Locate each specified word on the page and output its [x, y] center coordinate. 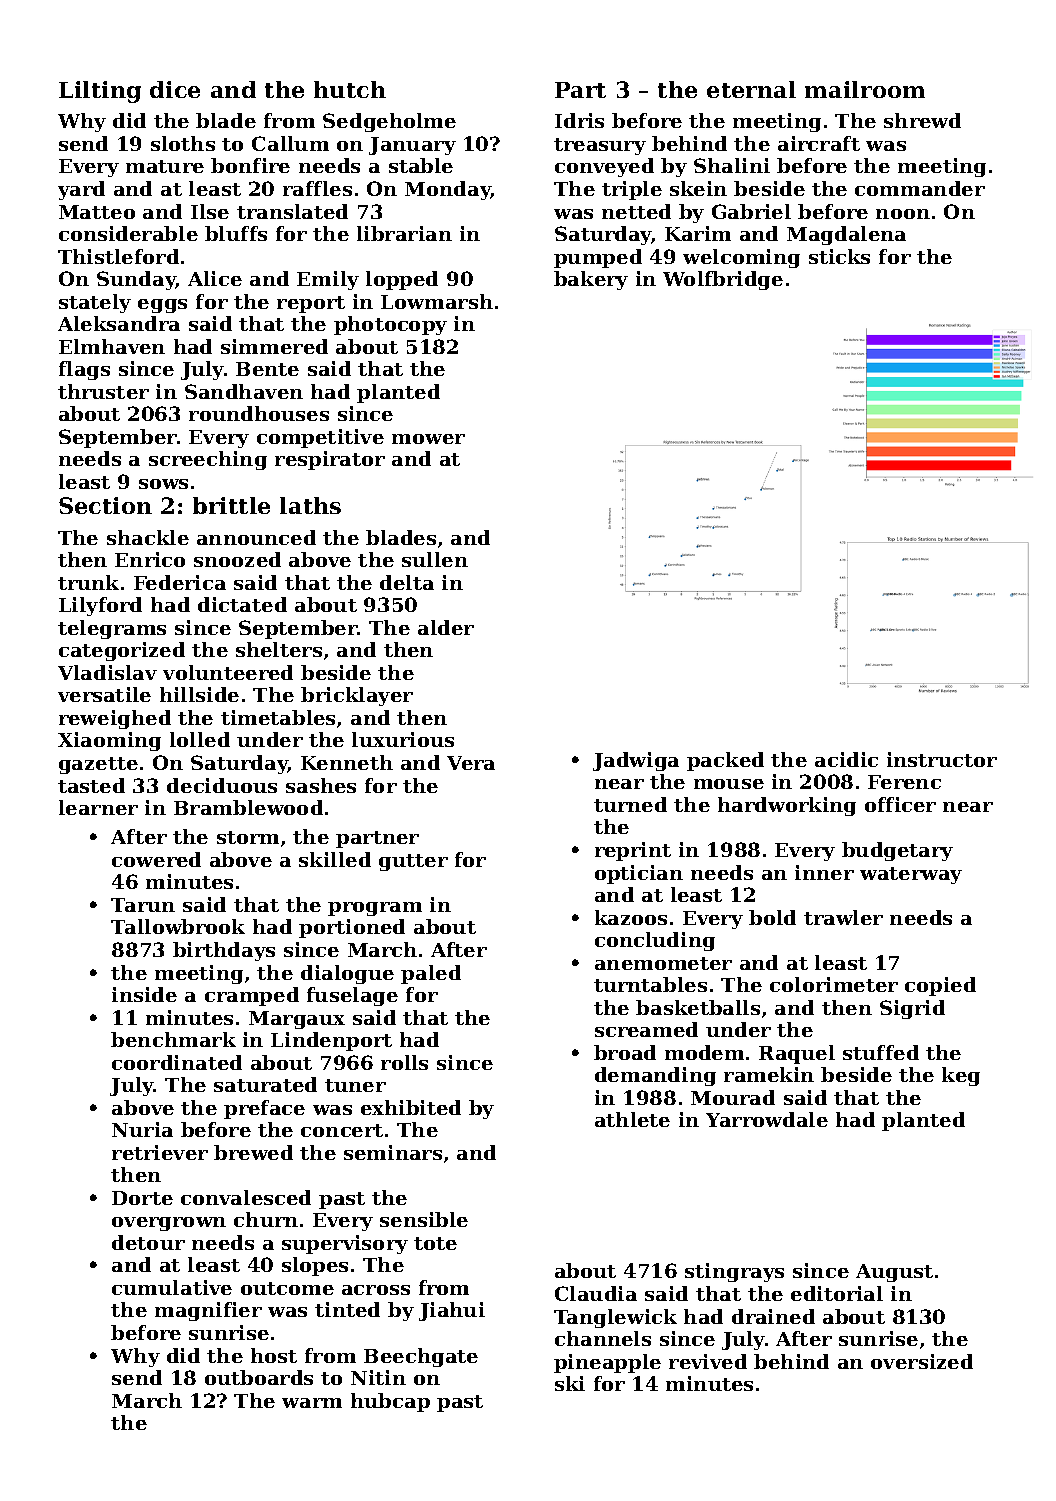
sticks [839, 256]
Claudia [596, 1293]
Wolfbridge [723, 280]
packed [725, 761]
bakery [591, 280]
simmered [274, 346]
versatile [104, 694]
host [274, 1355]
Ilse [210, 211]
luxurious [403, 739]
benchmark [173, 1039]
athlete [632, 1119]
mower [428, 439]
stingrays [734, 1272]
